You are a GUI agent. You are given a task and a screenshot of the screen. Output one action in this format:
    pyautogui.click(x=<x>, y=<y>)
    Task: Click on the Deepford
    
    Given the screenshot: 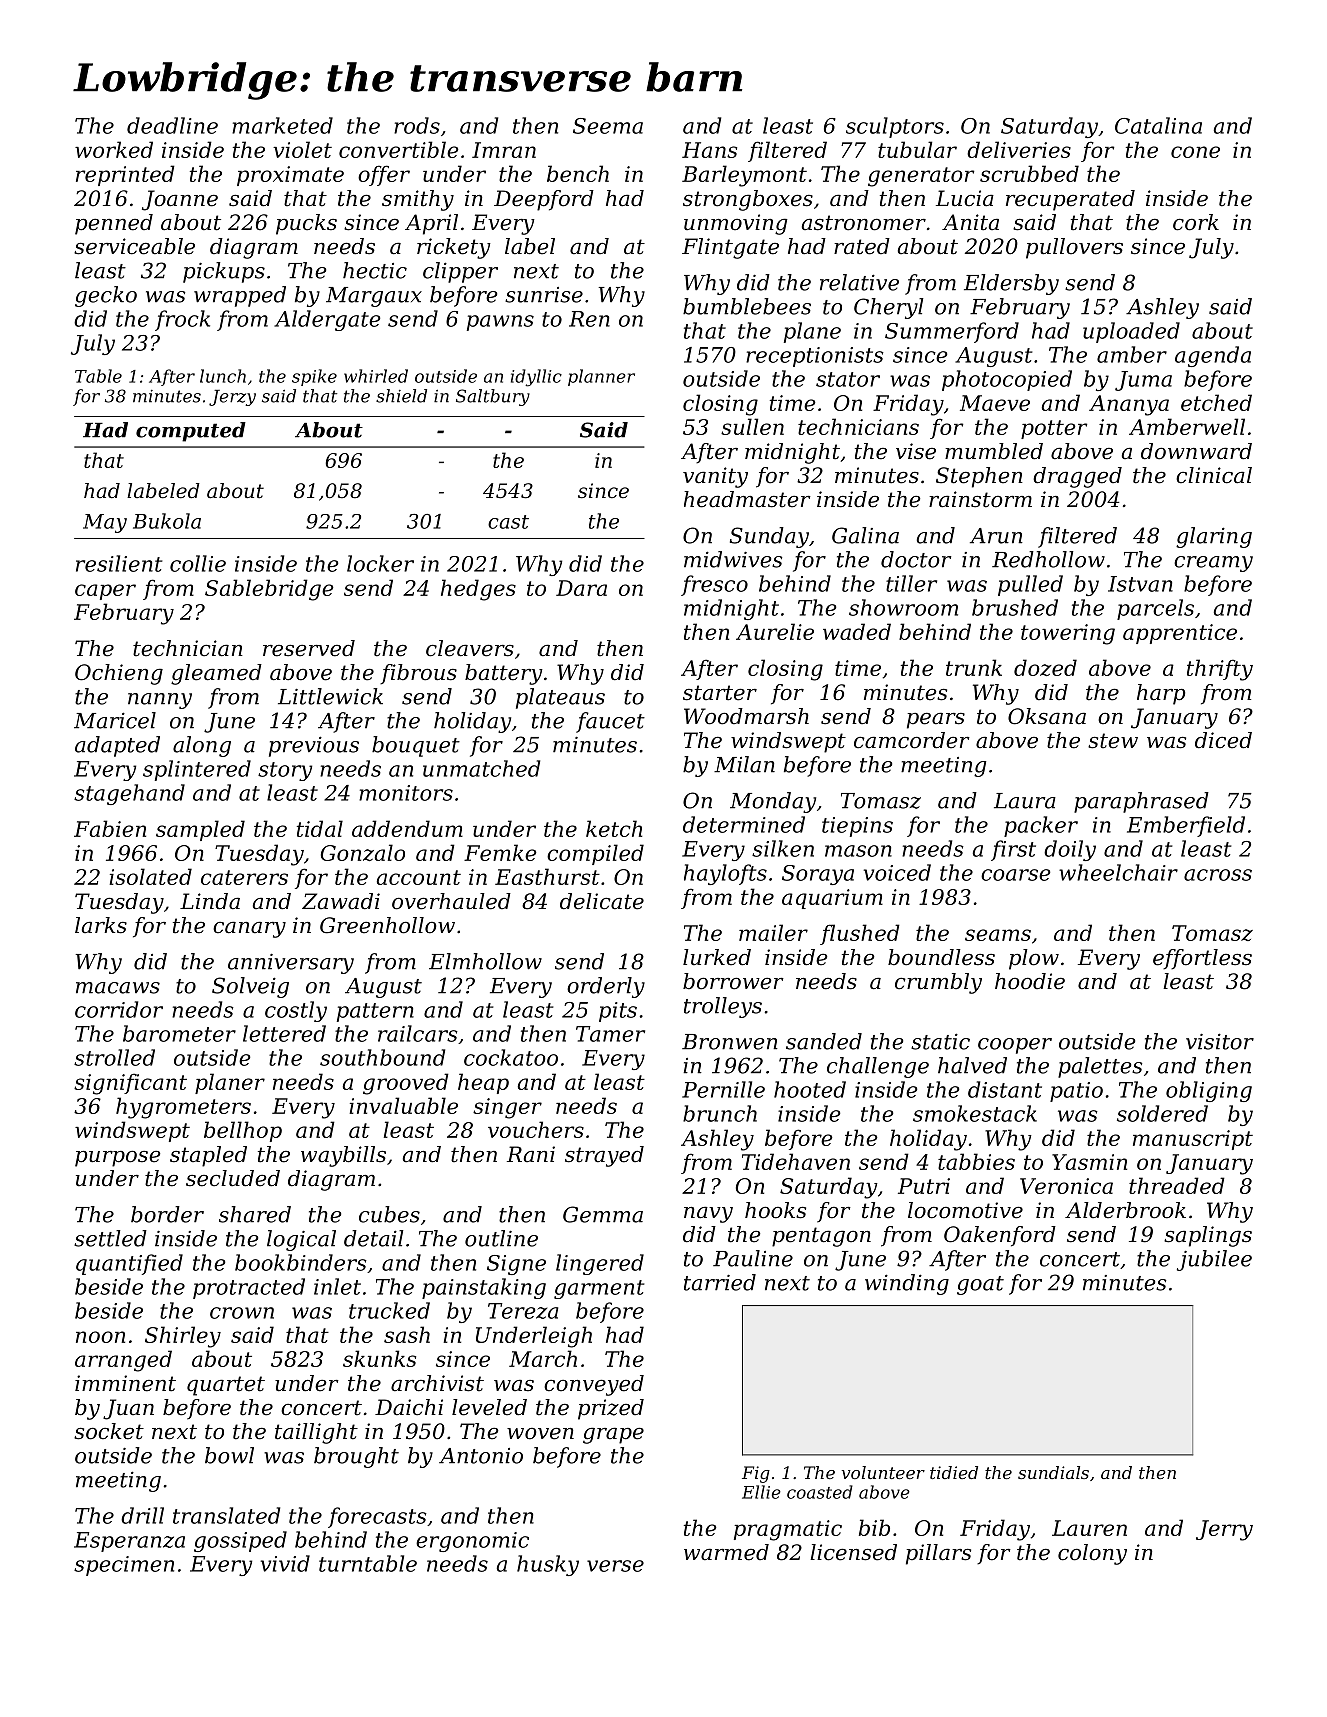 What is the action you would take?
    pyautogui.click(x=544, y=200)
